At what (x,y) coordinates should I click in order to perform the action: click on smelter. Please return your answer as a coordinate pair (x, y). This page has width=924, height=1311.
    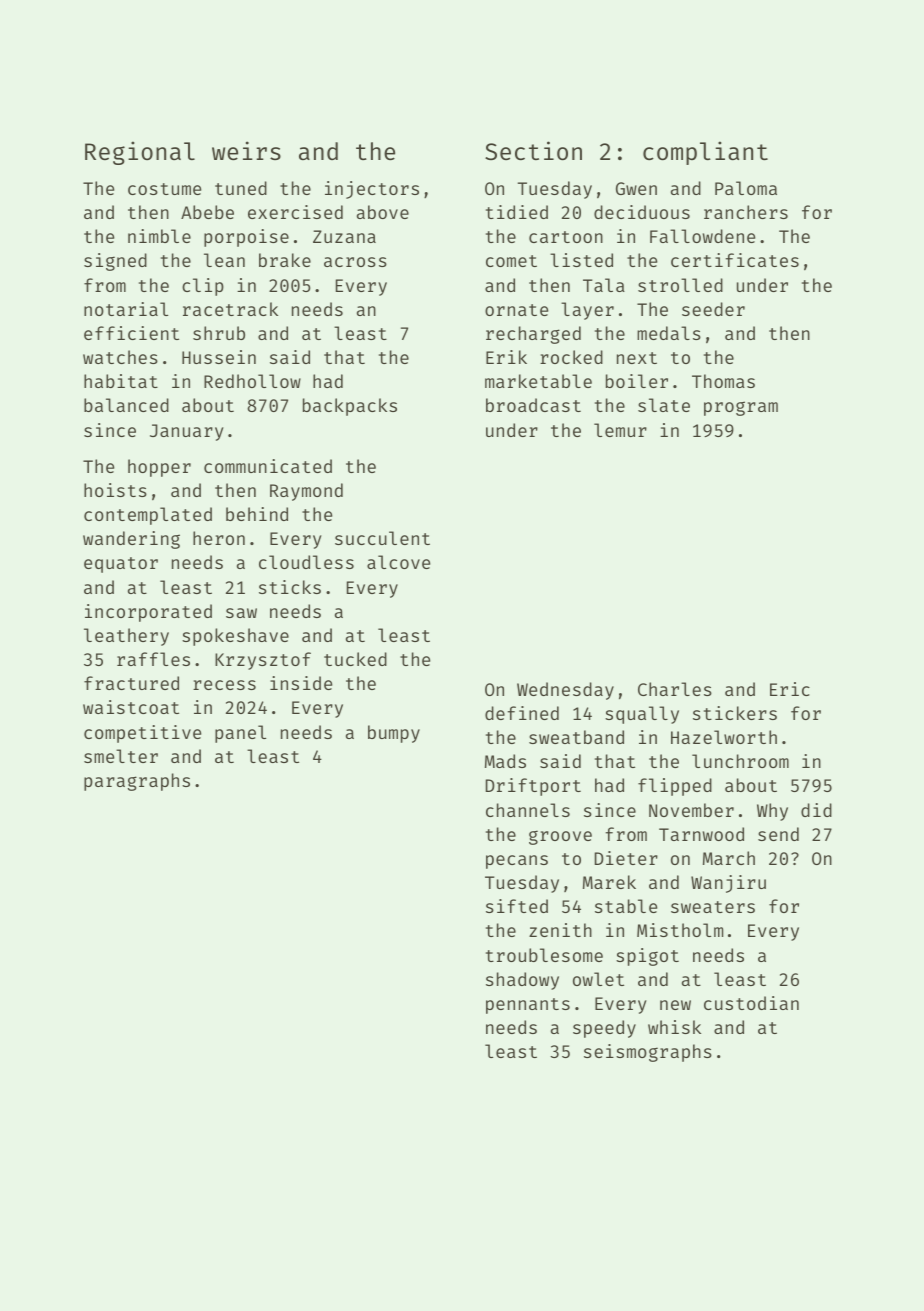
    Looking at the image, I should click on (121, 756).
